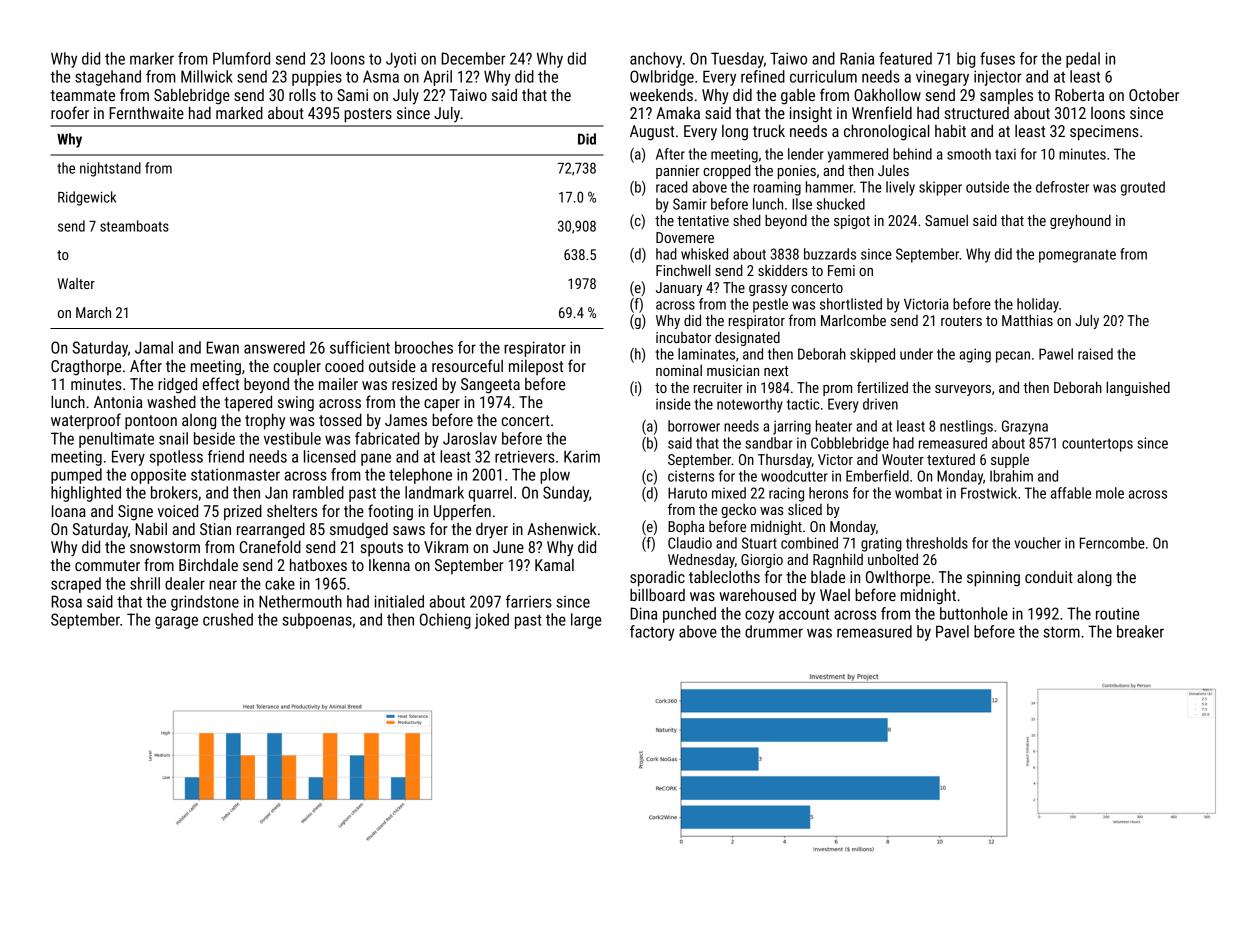 The image size is (1233, 952). Describe the element at coordinates (683, 270) in the page. I see `Finchwell` at that location.
